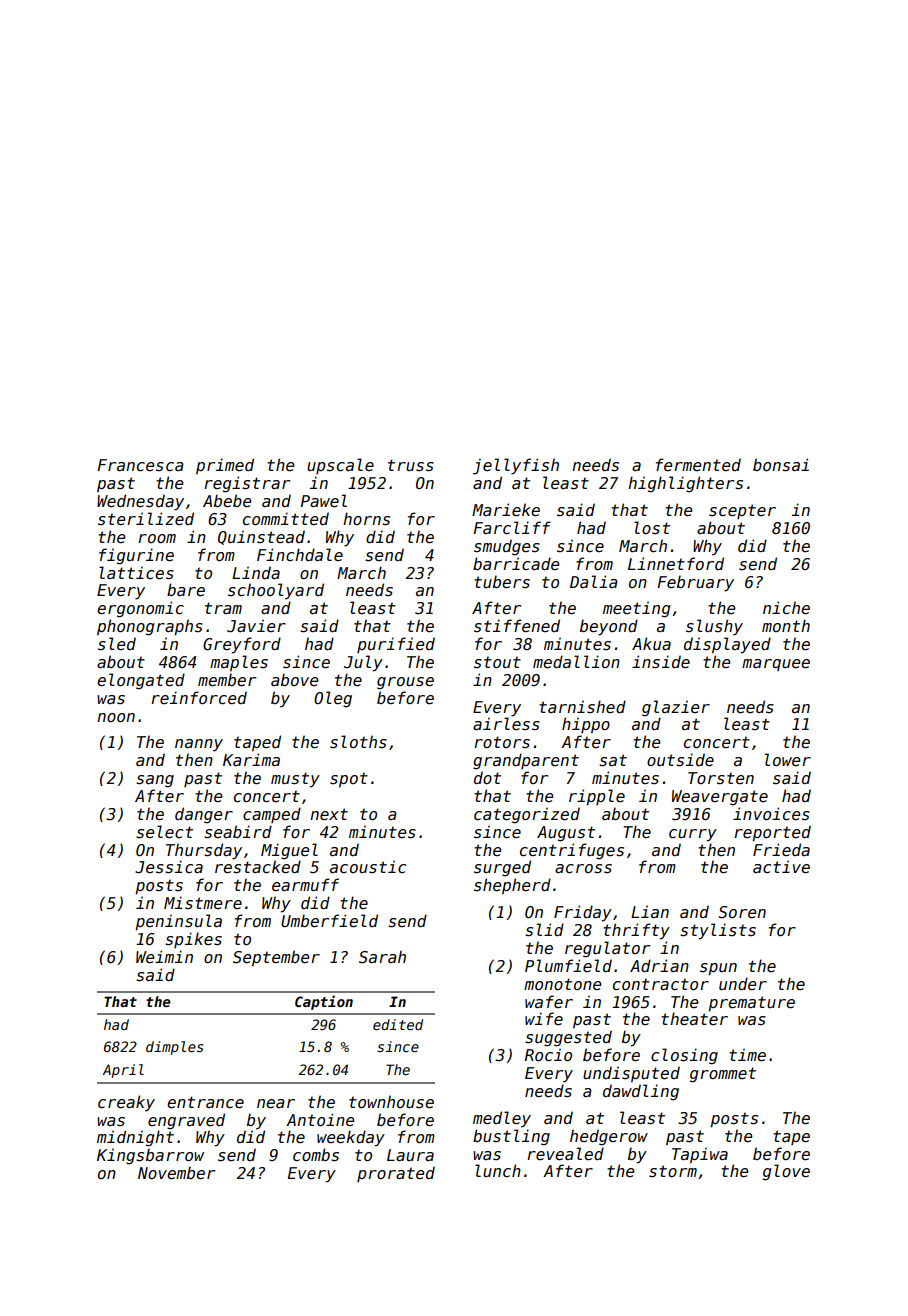 Image resolution: width=908 pixels, height=1316 pixels. I want to click on restacked, so click(258, 867).
